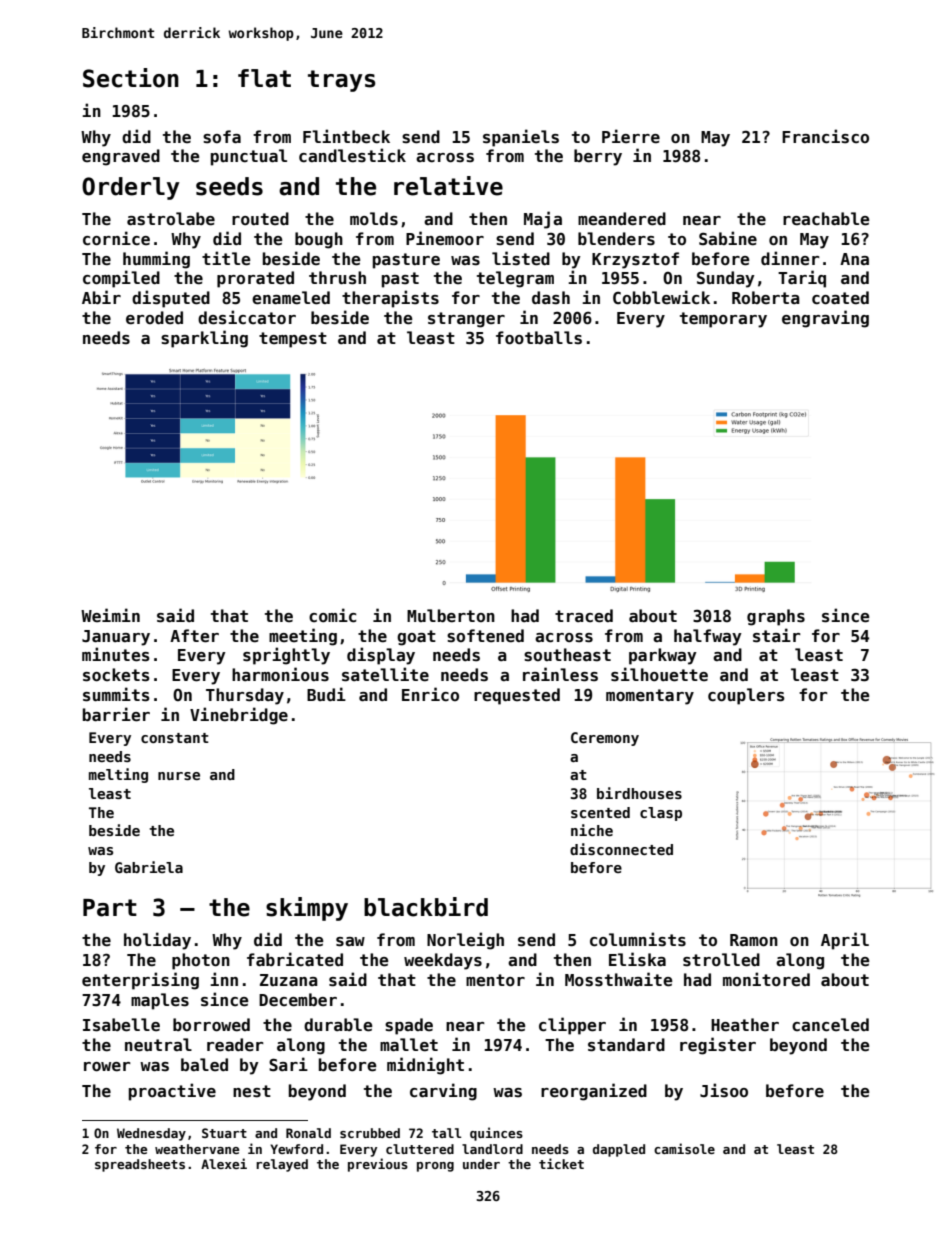 This document has width=952, height=1233. What do you see at coordinates (332, 615) in the document?
I see `comic` at bounding box center [332, 615].
